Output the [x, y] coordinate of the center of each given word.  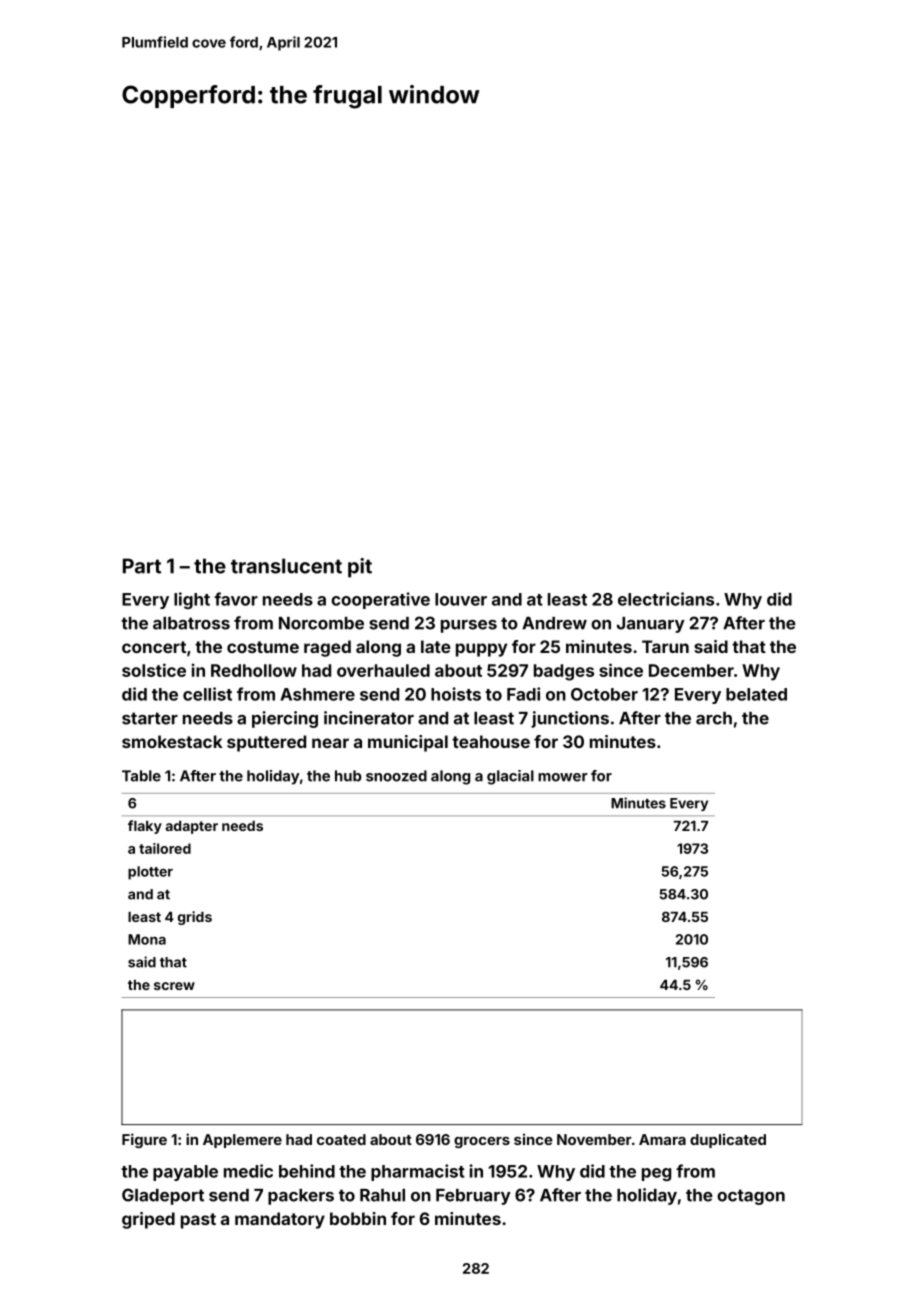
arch [714, 718]
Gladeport [163, 1196]
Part [142, 566]
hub [348, 776]
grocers [482, 1142]
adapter [192, 827]
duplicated [728, 1140]
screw [174, 986]
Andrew [554, 623]
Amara [662, 1139]
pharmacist [418, 1172]
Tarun [665, 646]
